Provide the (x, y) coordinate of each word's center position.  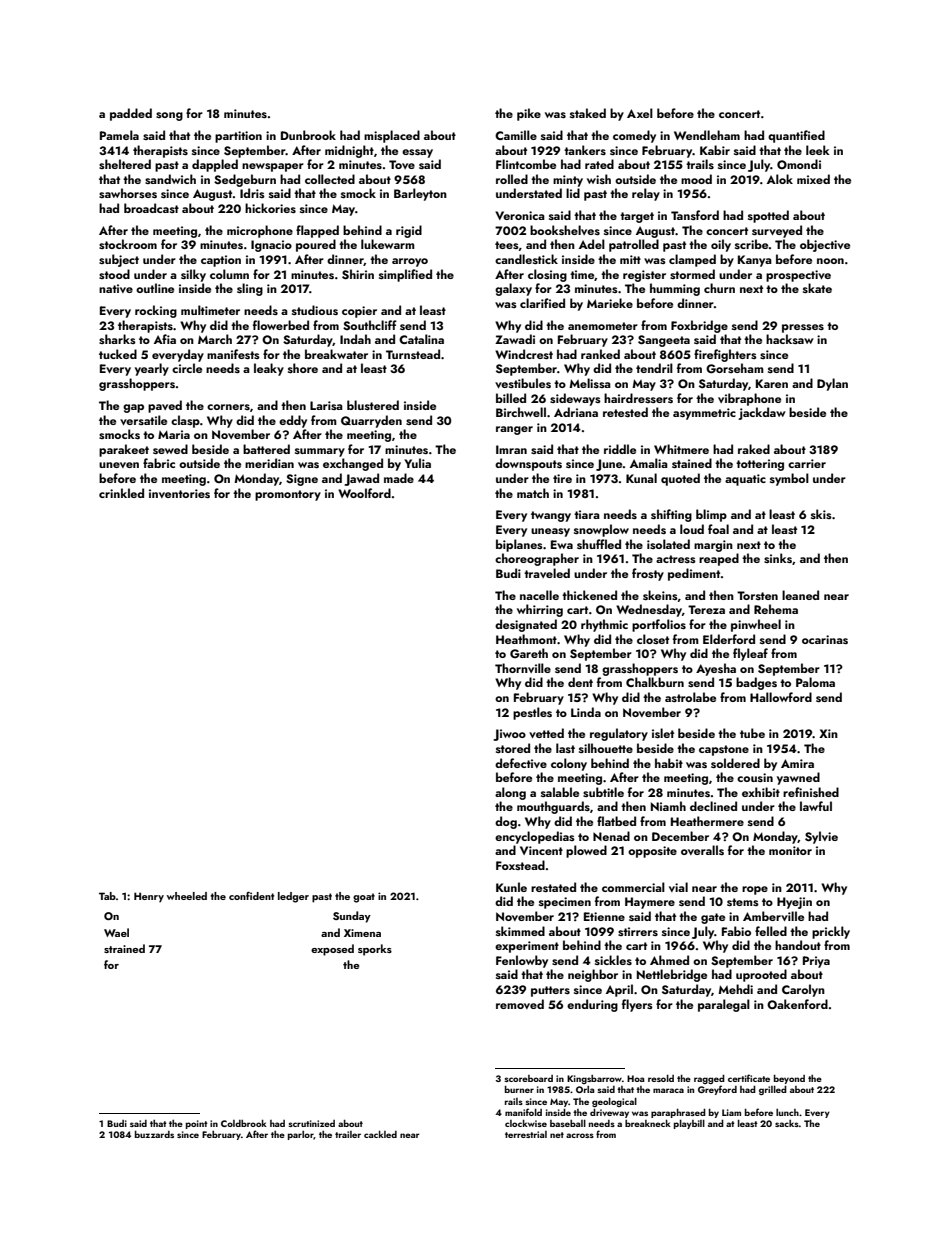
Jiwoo (509, 735)
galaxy (513, 289)
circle (187, 368)
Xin (828, 733)
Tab (107, 896)
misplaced (392, 136)
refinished (811, 792)
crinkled (121, 493)
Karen (772, 383)
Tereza (706, 609)
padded (131, 114)
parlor (301, 1135)
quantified (796, 136)
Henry (149, 897)
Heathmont (526, 639)
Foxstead (520, 865)
